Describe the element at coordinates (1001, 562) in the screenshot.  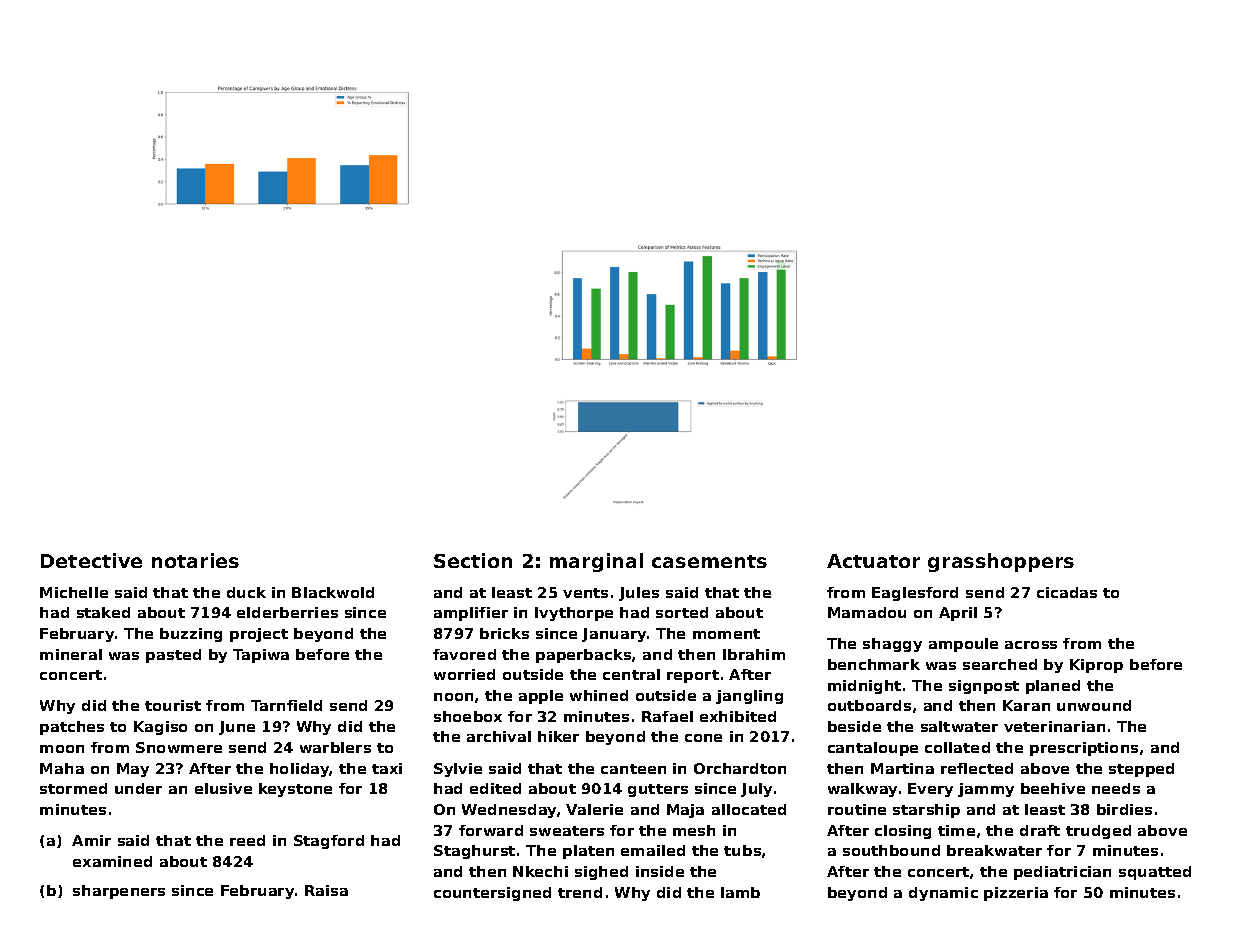
I see `grasshoppers` at that location.
